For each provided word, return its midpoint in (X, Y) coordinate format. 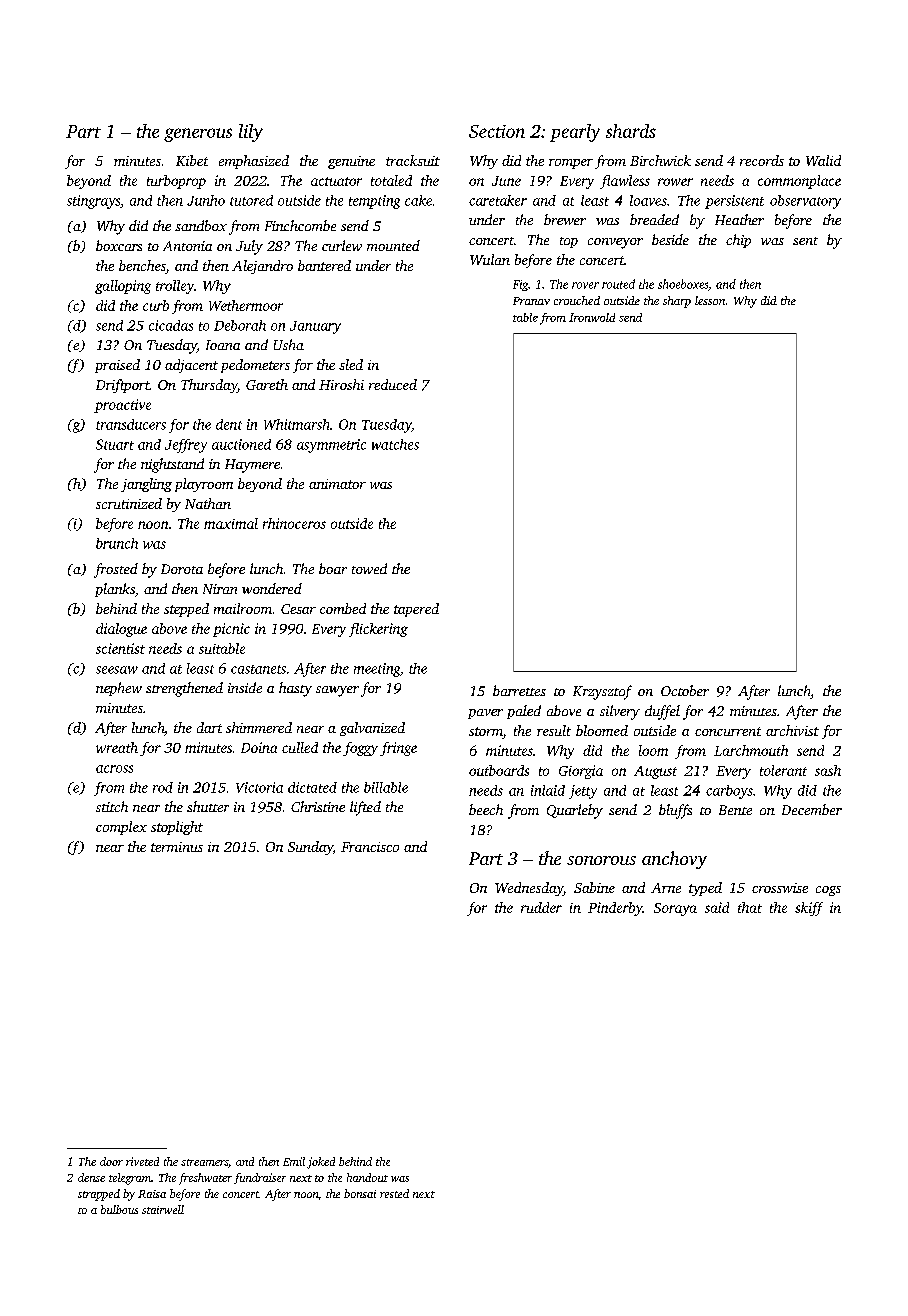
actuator (336, 181)
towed (369, 568)
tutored (251, 200)
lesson (710, 300)
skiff (809, 909)
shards (631, 131)
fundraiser (260, 1178)
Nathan (208, 503)
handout (367, 1177)
